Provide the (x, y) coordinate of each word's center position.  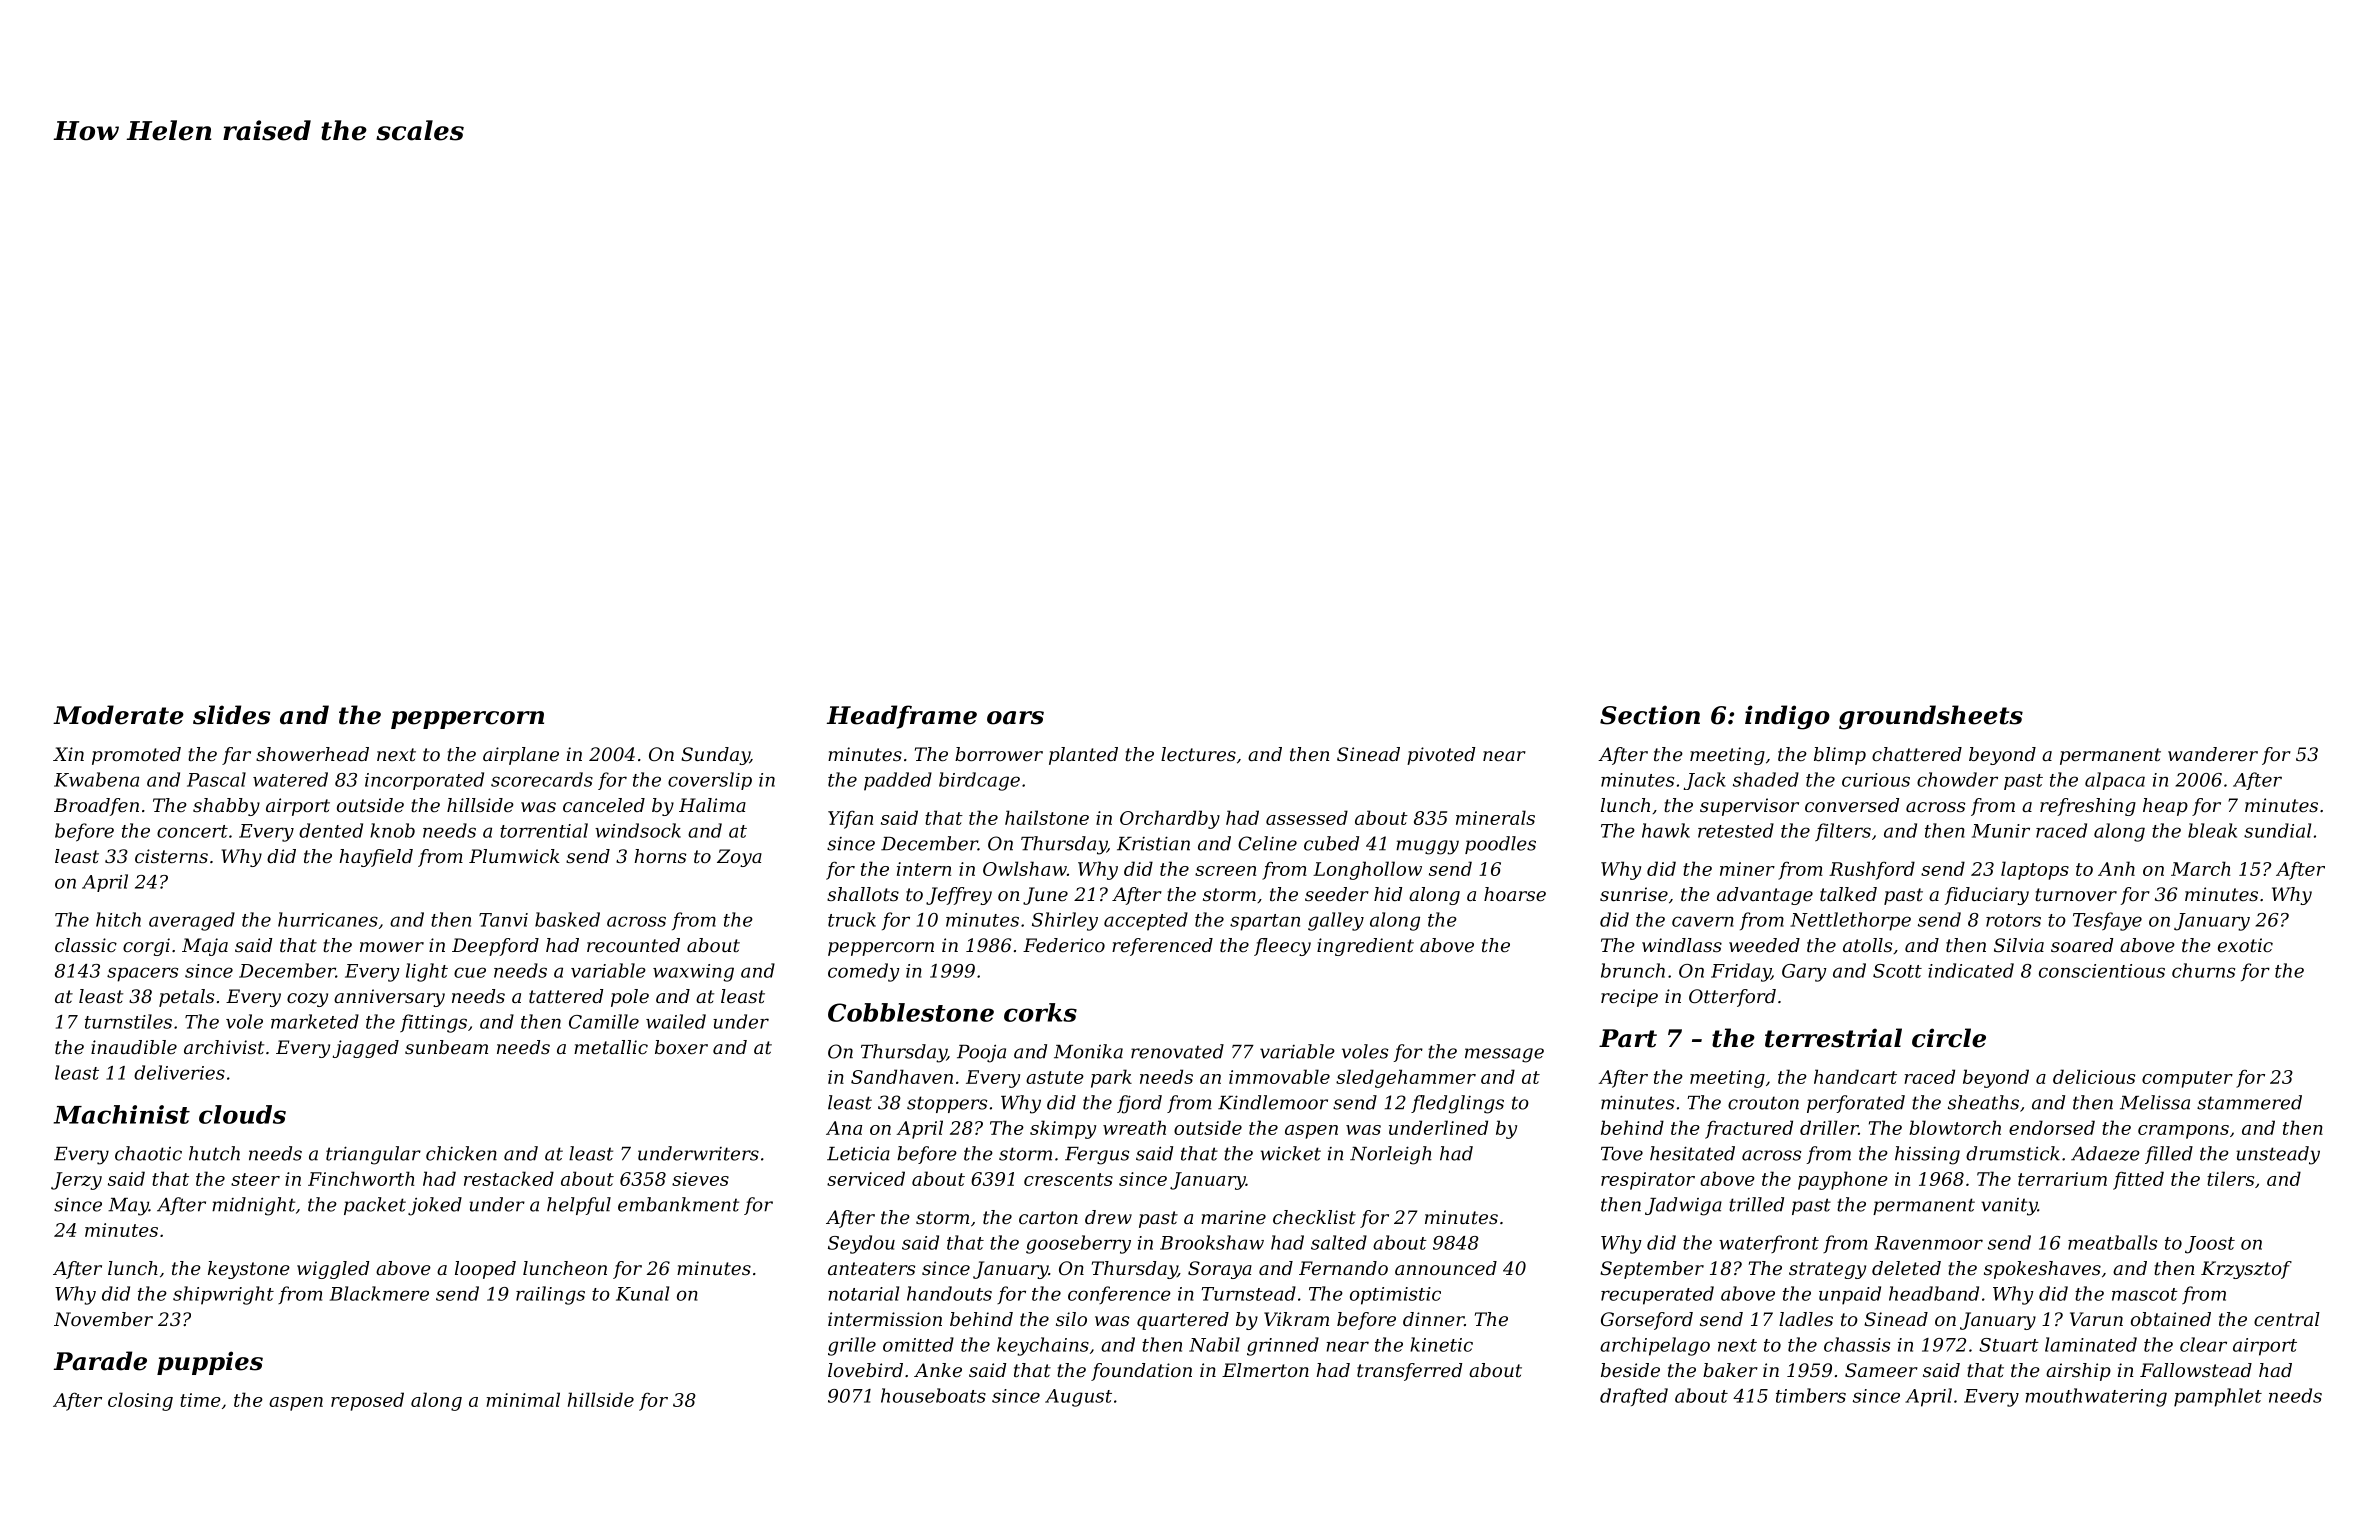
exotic (2245, 945)
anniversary (389, 998)
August (1078, 1398)
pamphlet (2218, 1397)
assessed (1307, 817)
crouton (1763, 1103)
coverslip (710, 781)
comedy (864, 972)
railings (550, 1295)
